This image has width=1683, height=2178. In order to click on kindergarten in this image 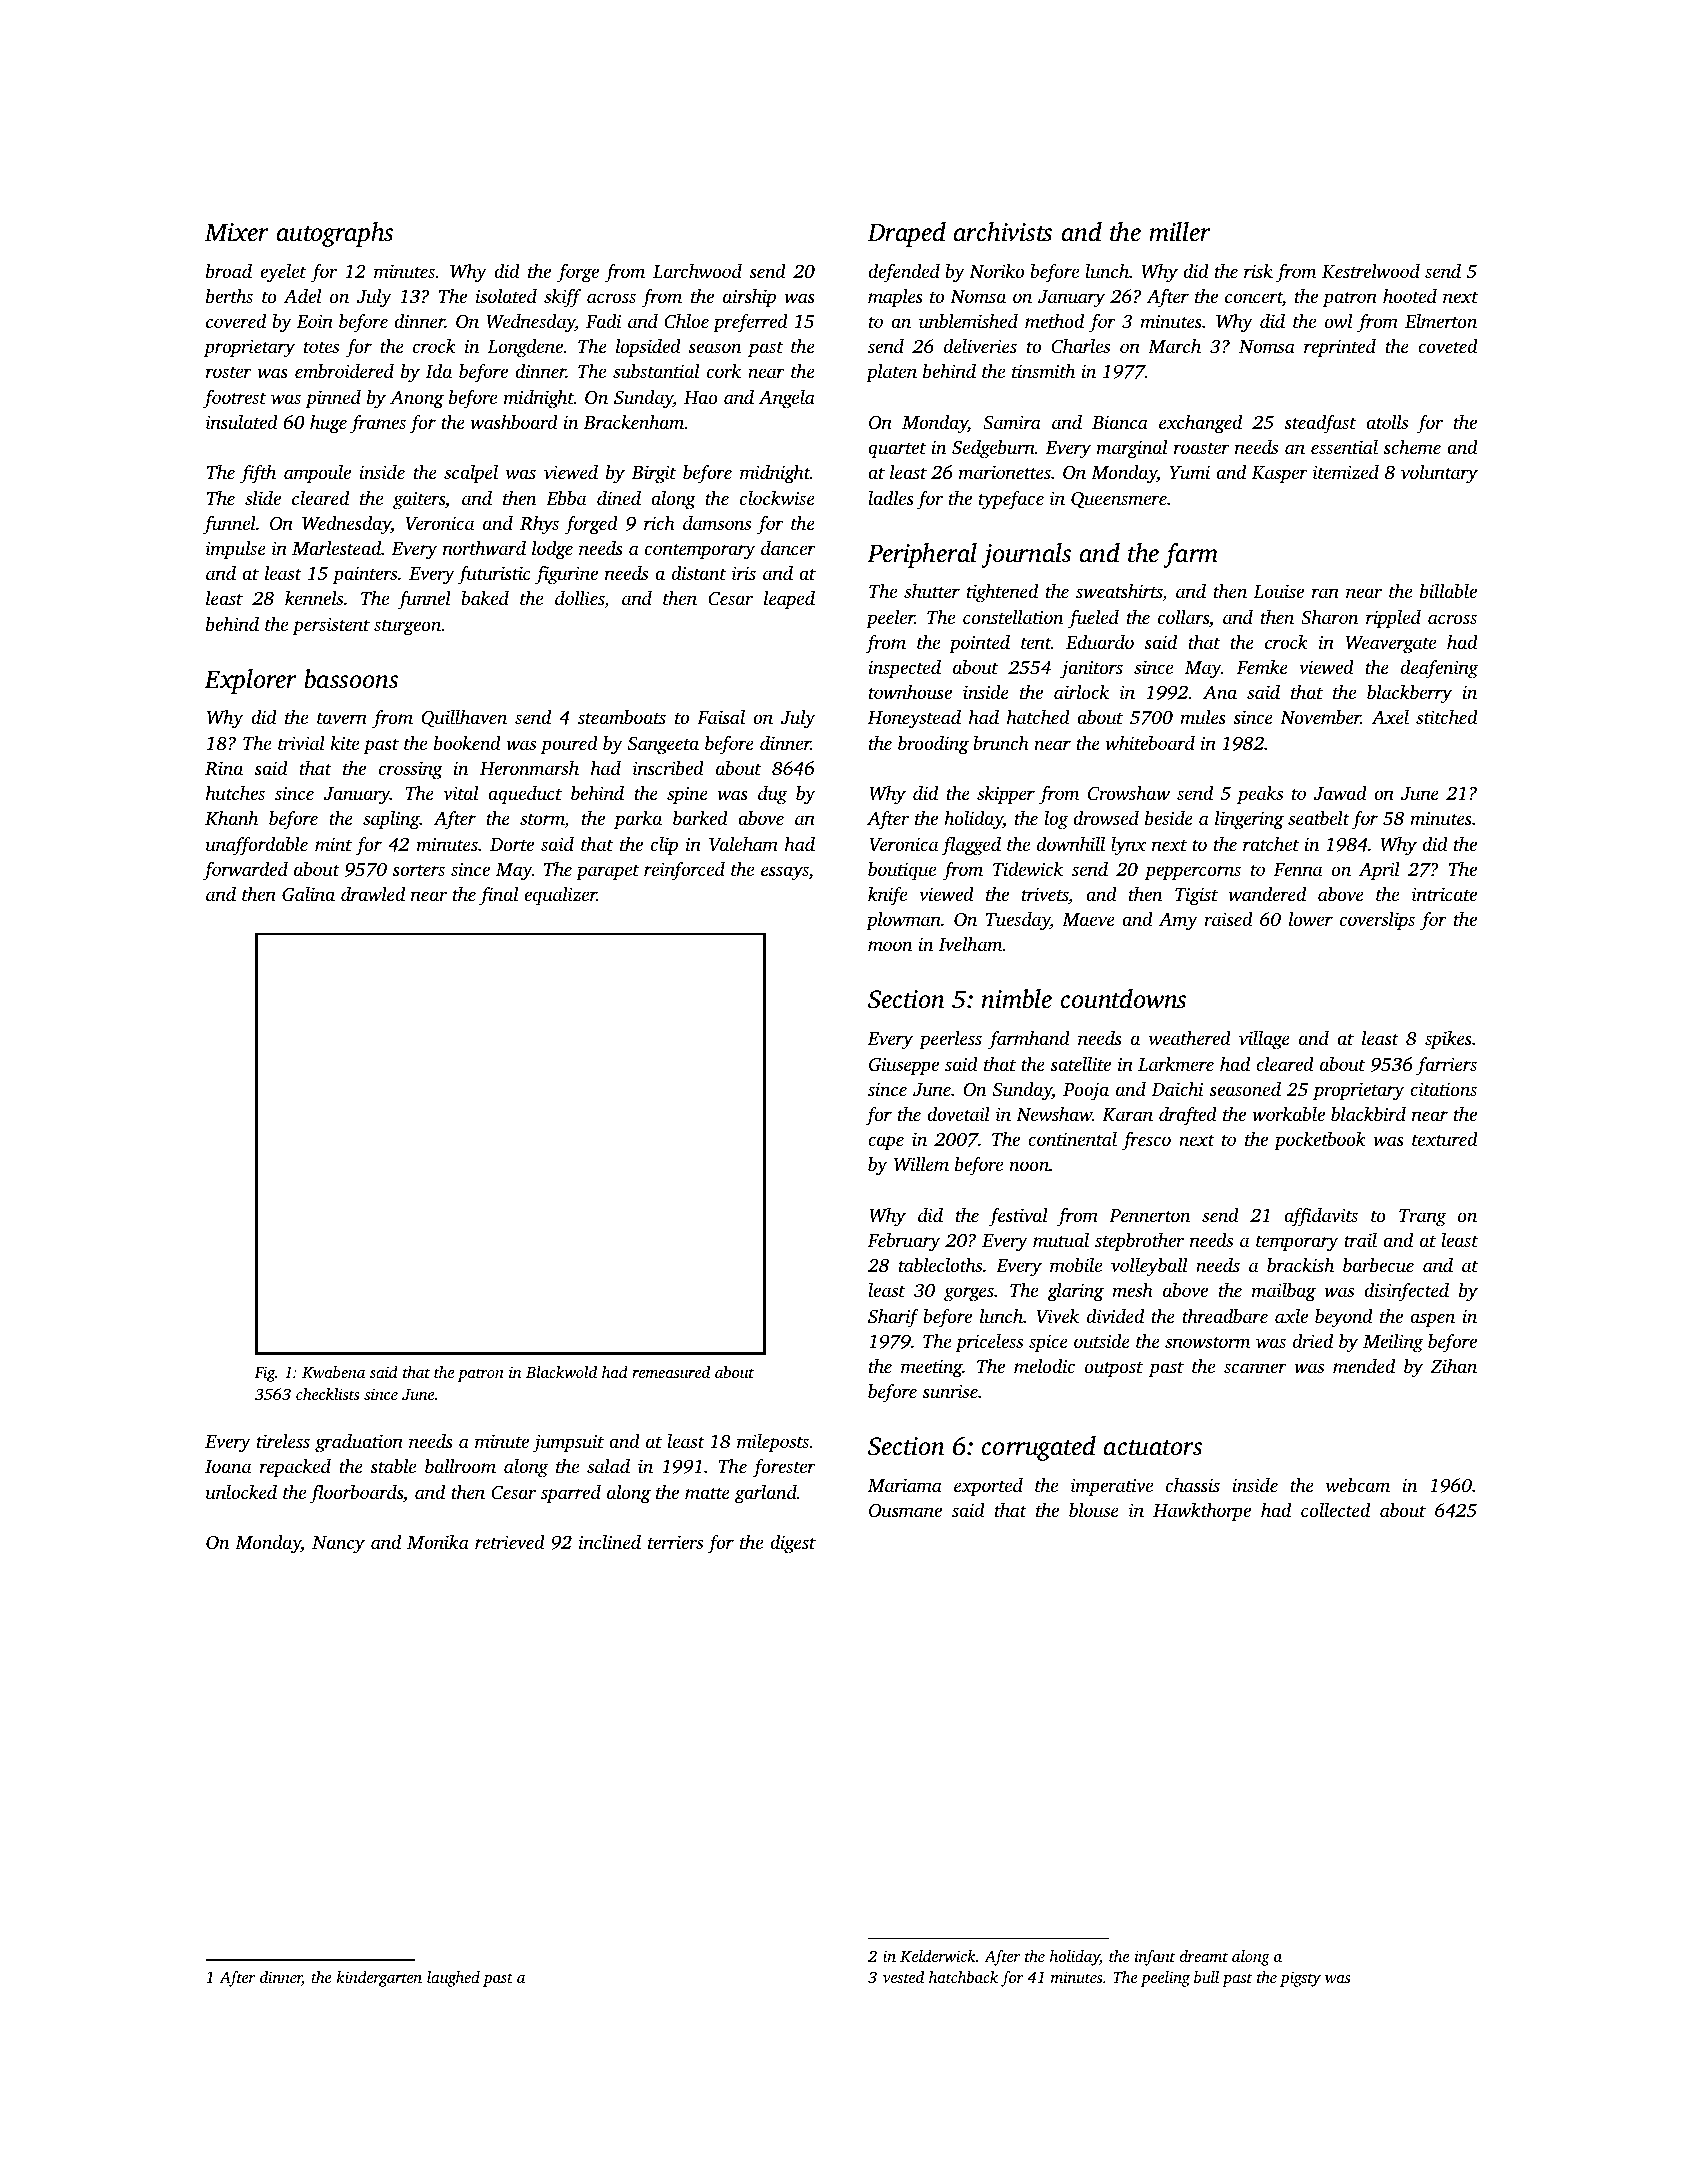, I will do `click(379, 1979)`.
